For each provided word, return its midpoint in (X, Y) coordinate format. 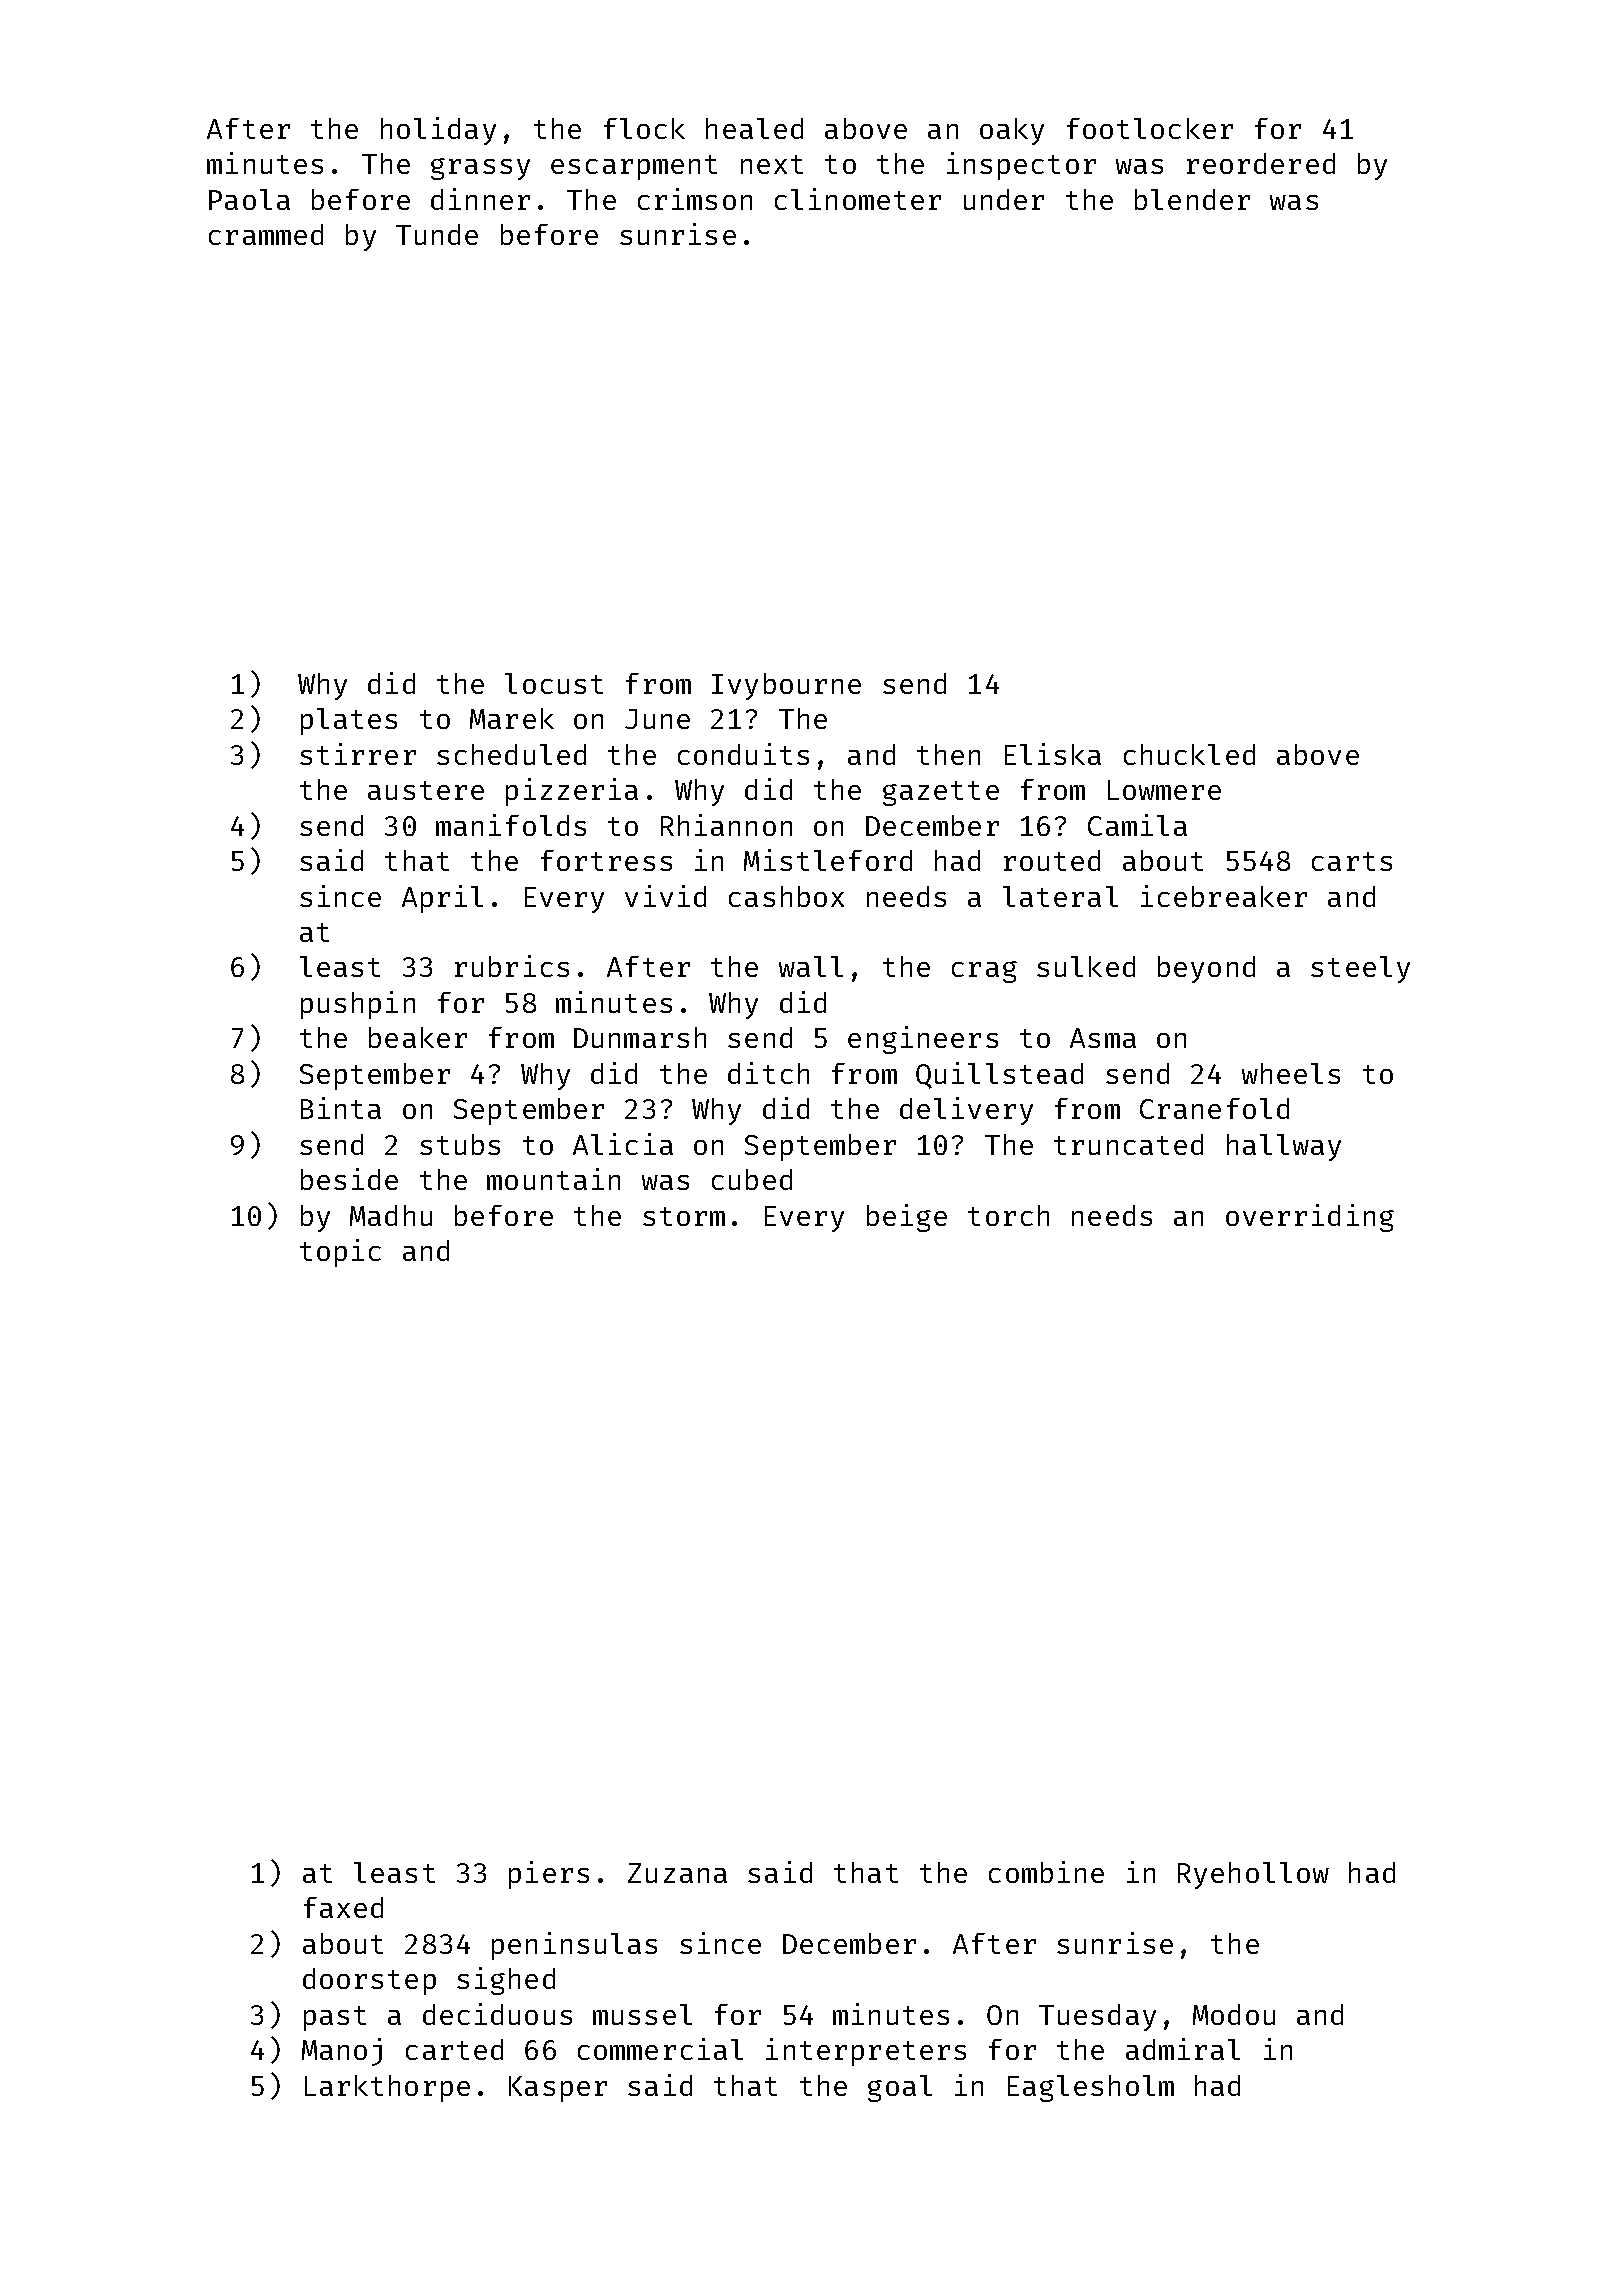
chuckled (1189, 754)
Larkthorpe (387, 2088)
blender (1192, 199)
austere (426, 790)
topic (340, 1253)
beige (907, 1218)
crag (984, 972)
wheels (1291, 1073)
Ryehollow (1253, 1875)
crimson (695, 199)
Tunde (437, 234)
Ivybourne (786, 686)
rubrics (512, 966)
